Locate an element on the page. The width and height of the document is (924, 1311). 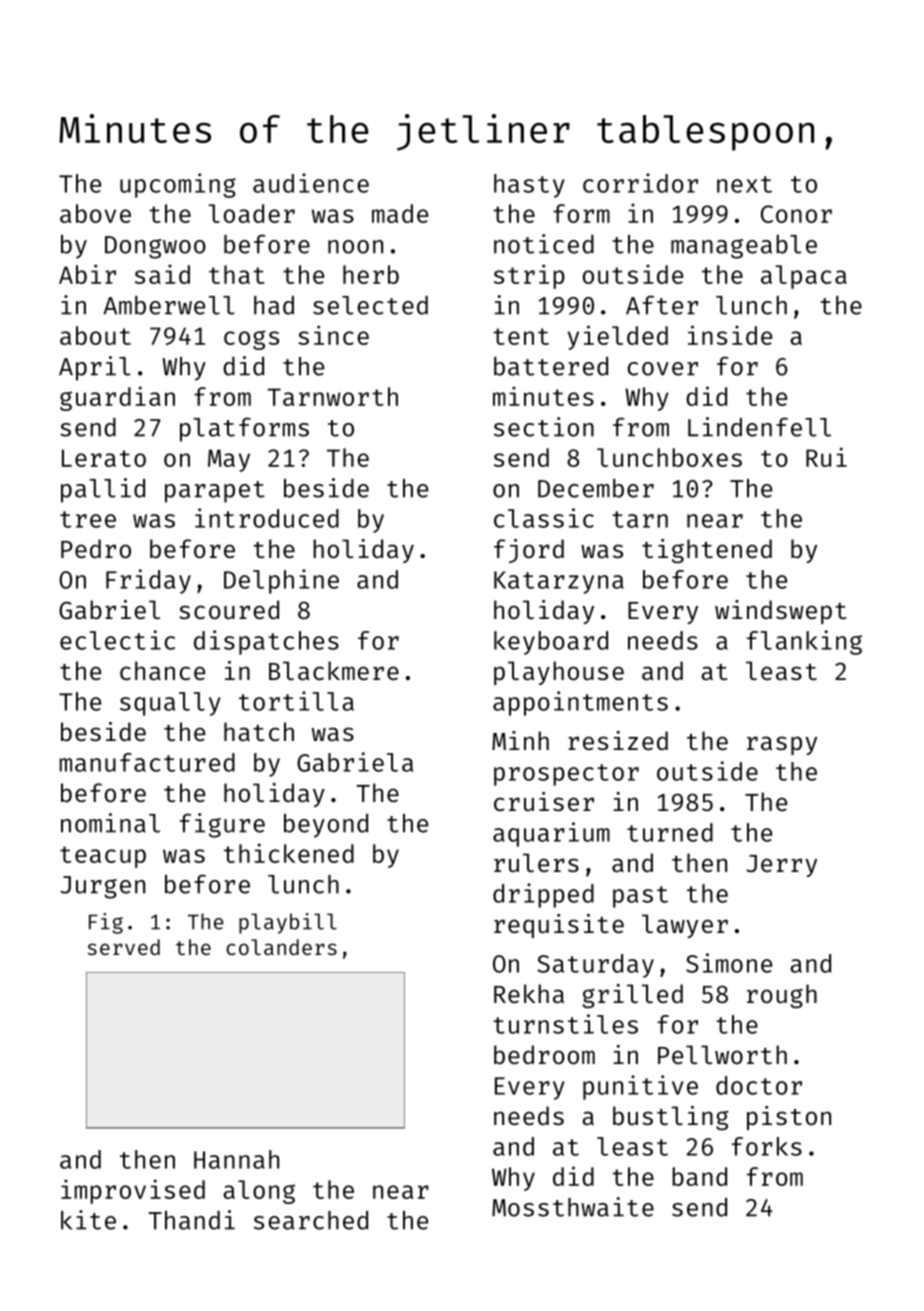
fjord is located at coordinates (529, 551).
